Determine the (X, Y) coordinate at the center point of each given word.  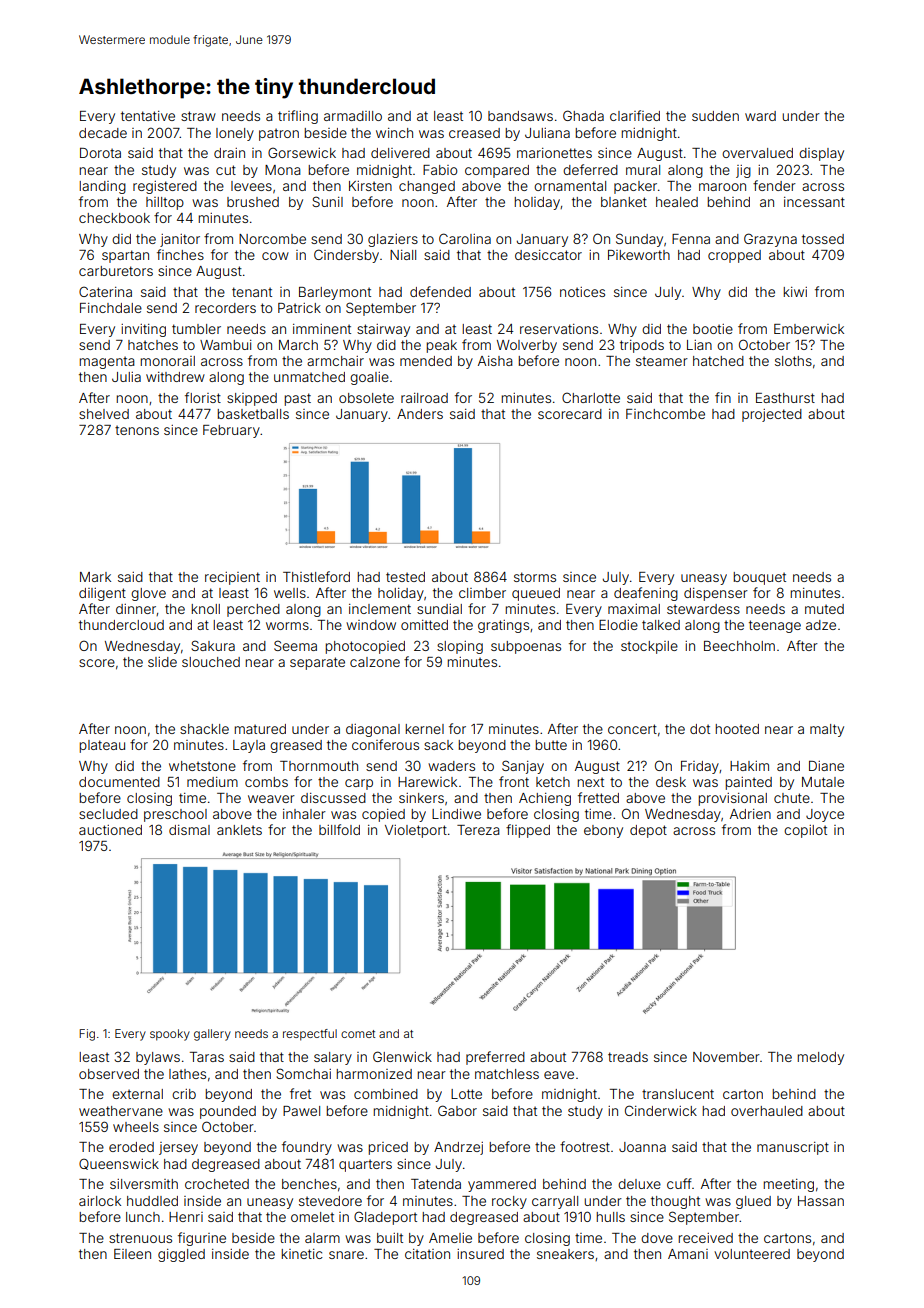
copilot (805, 831)
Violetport (416, 831)
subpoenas (526, 647)
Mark (95, 577)
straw (198, 116)
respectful (310, 1035)
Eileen (132, 1254)
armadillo (353, 116)
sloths (793, 361)
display (821, 154)
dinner (136, 609)
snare (346, 1255)
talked (661, 625)
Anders (420, 414)
